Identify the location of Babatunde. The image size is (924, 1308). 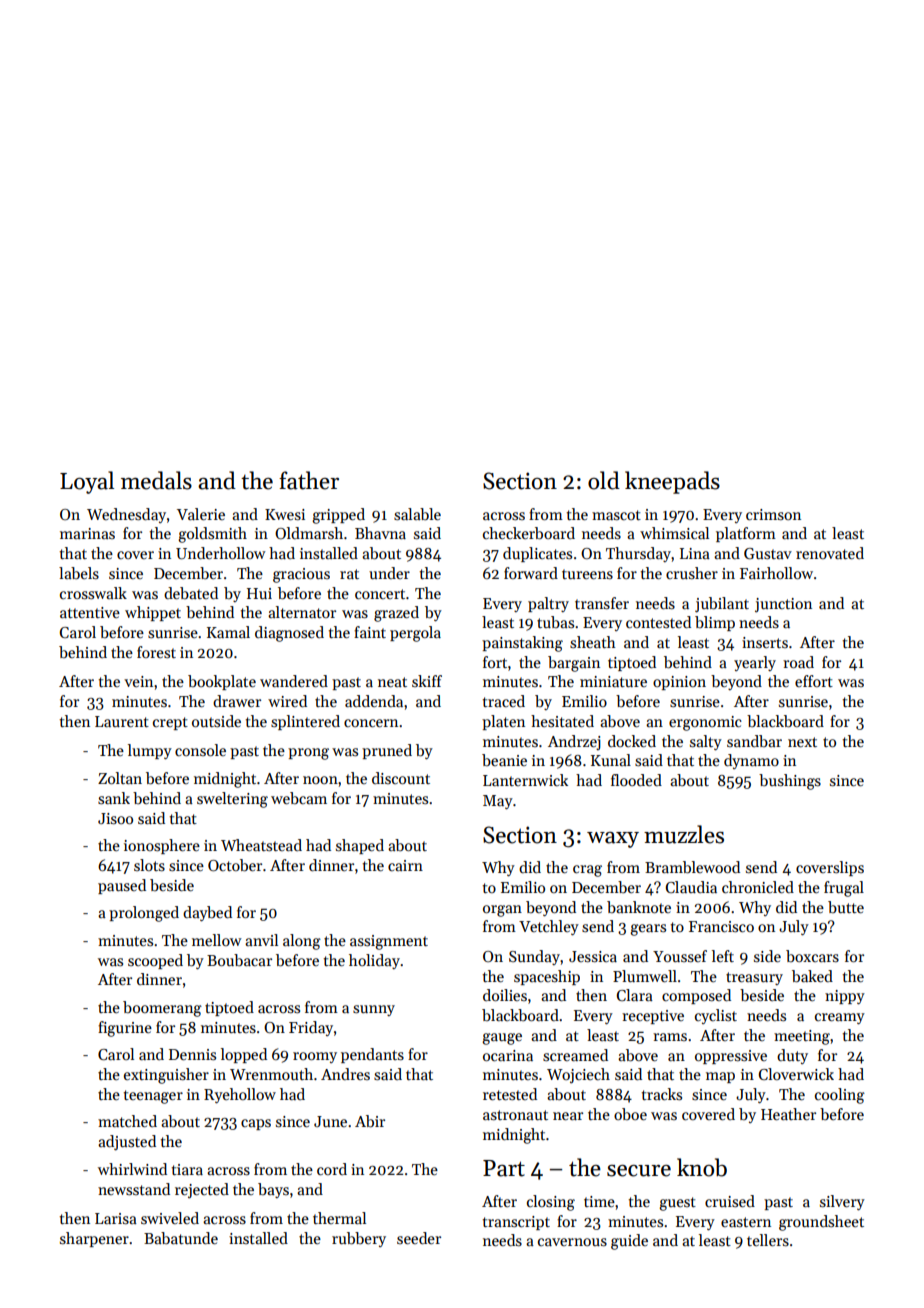
(181, 1238).
